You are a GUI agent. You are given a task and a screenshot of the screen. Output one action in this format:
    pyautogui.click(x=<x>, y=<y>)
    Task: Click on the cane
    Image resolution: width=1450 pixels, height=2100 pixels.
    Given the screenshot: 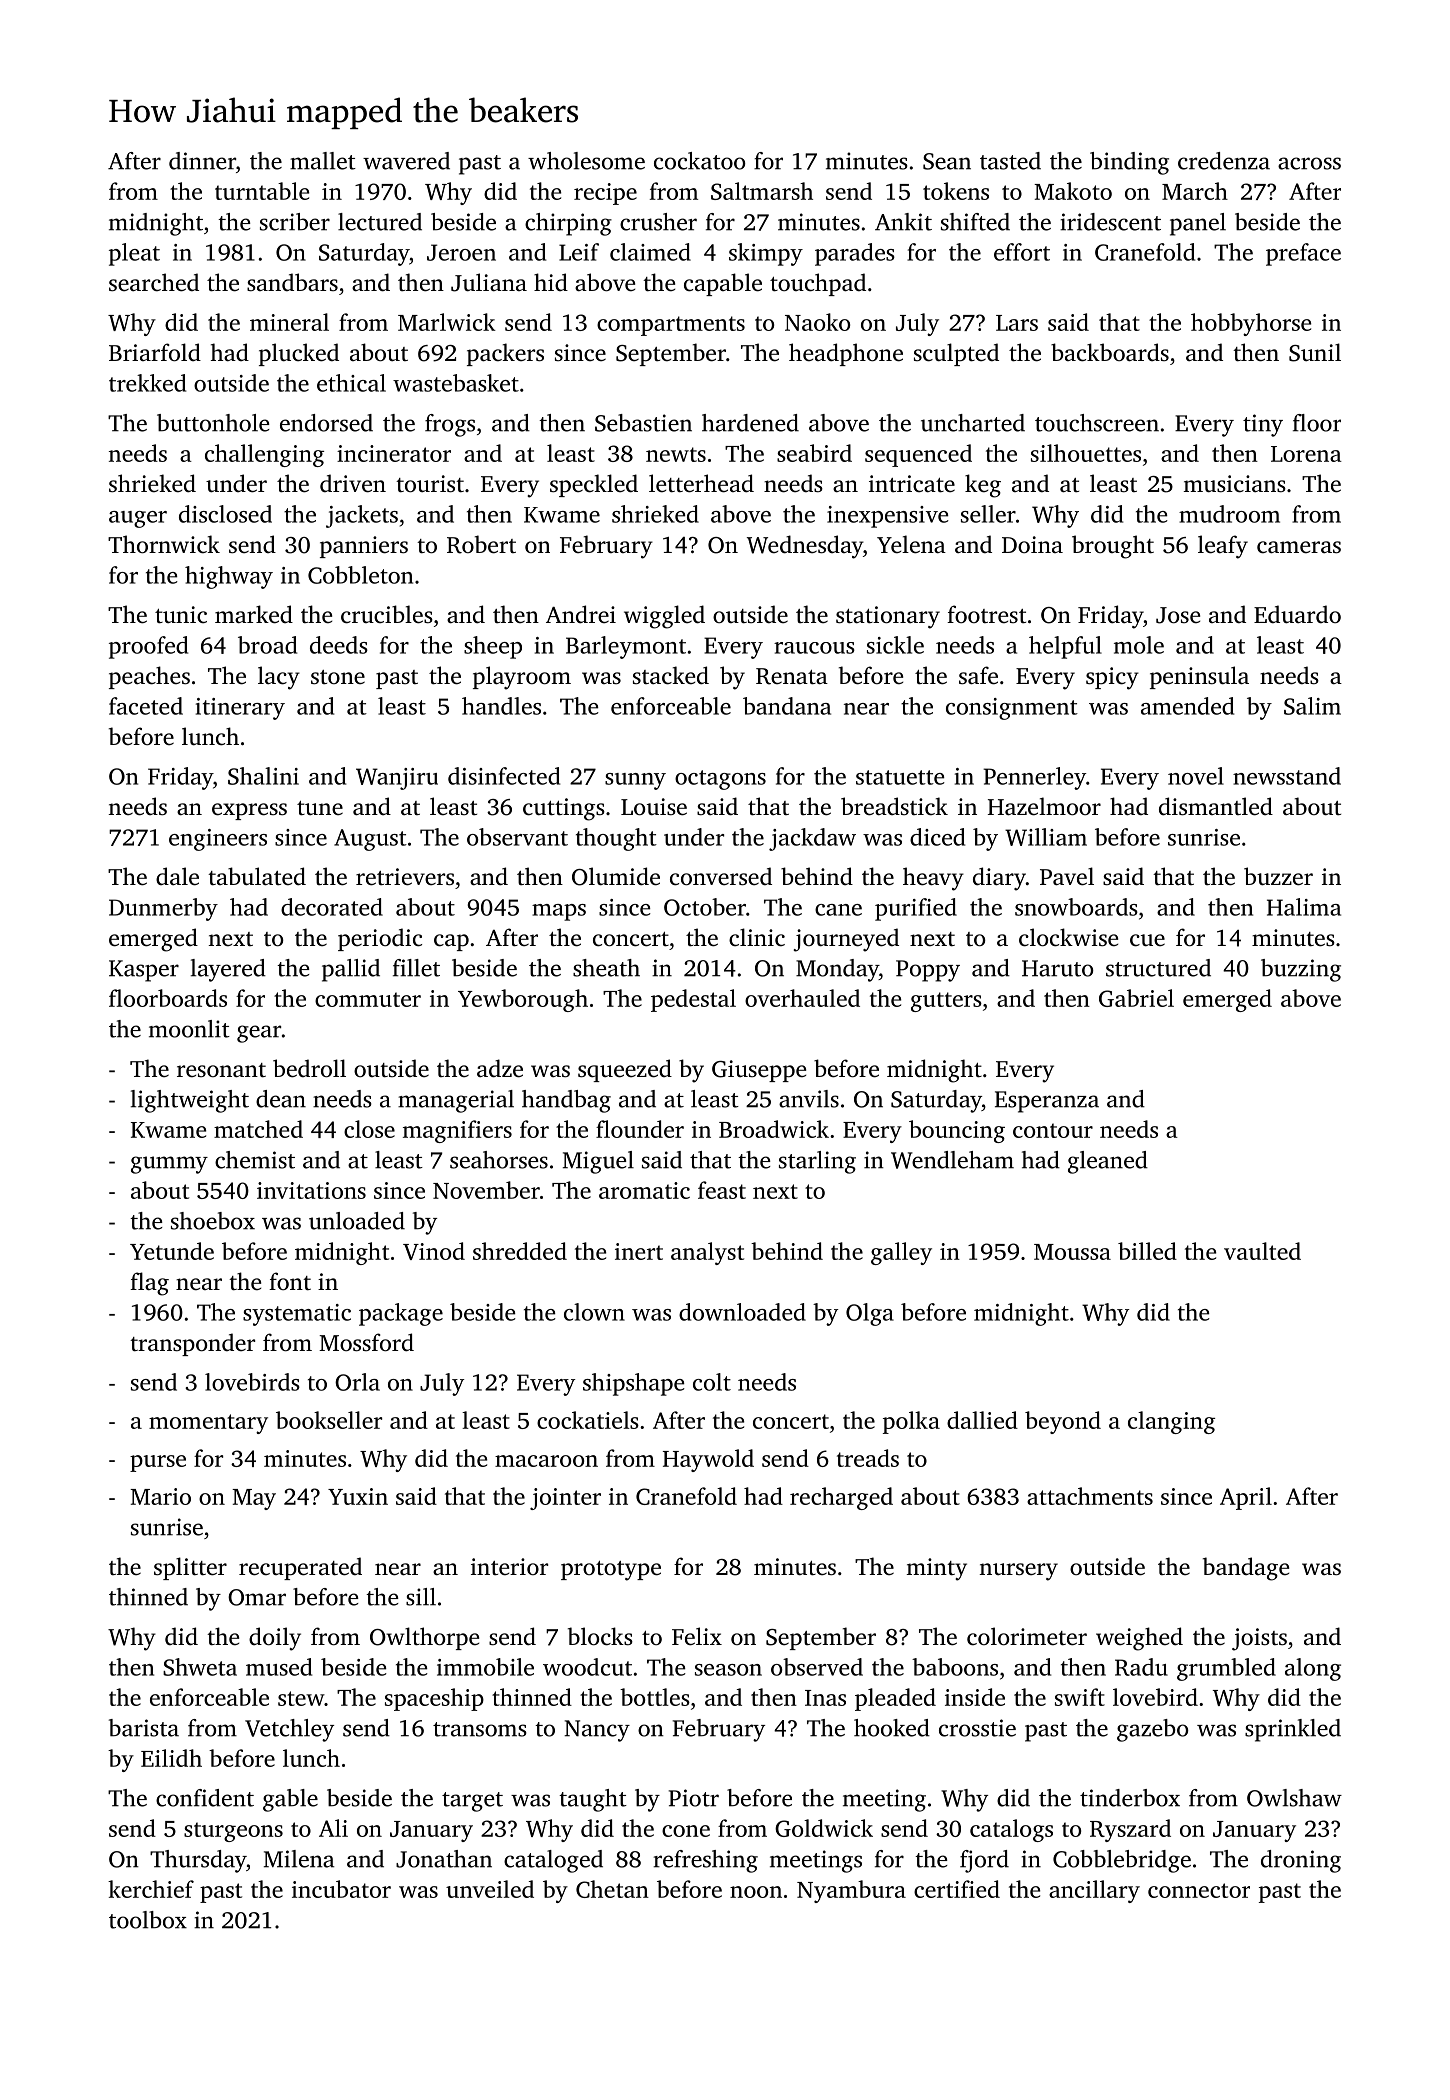 What is the action you would take?
    pyautogui.click(x=838, y=910)
